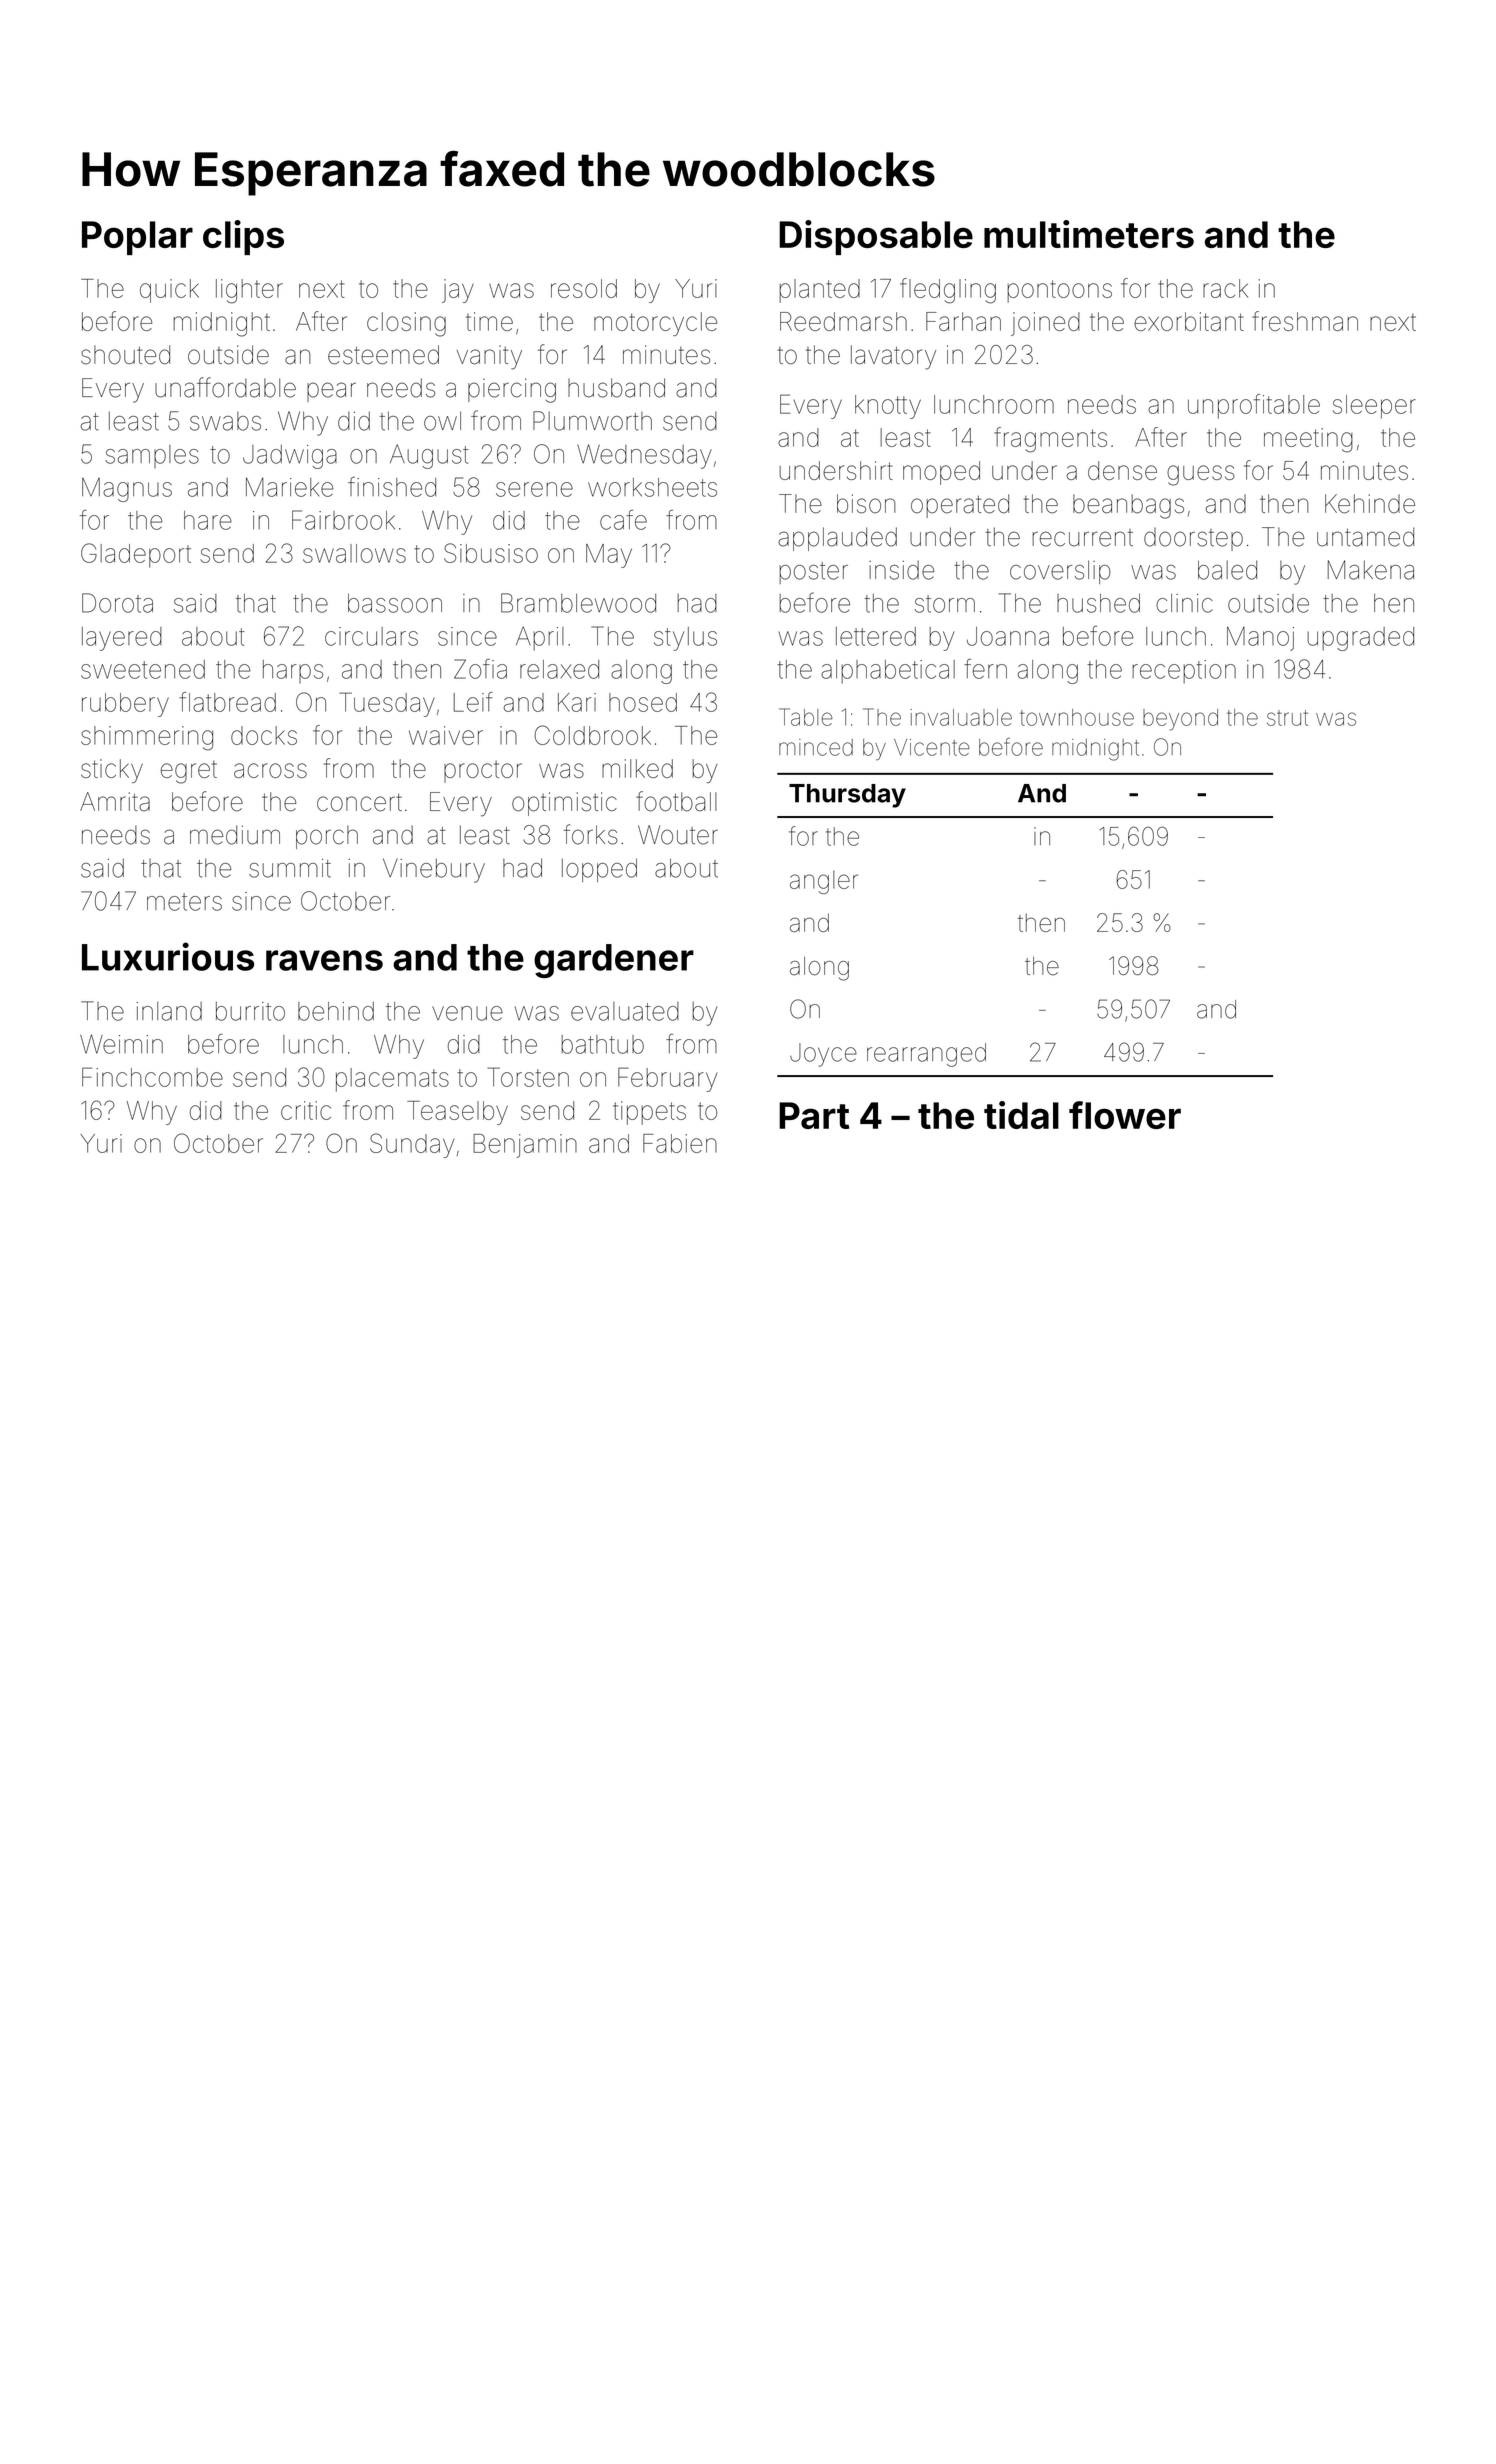 The image size is (1496, 2464). I want to click on clips, so click(243, 237).
